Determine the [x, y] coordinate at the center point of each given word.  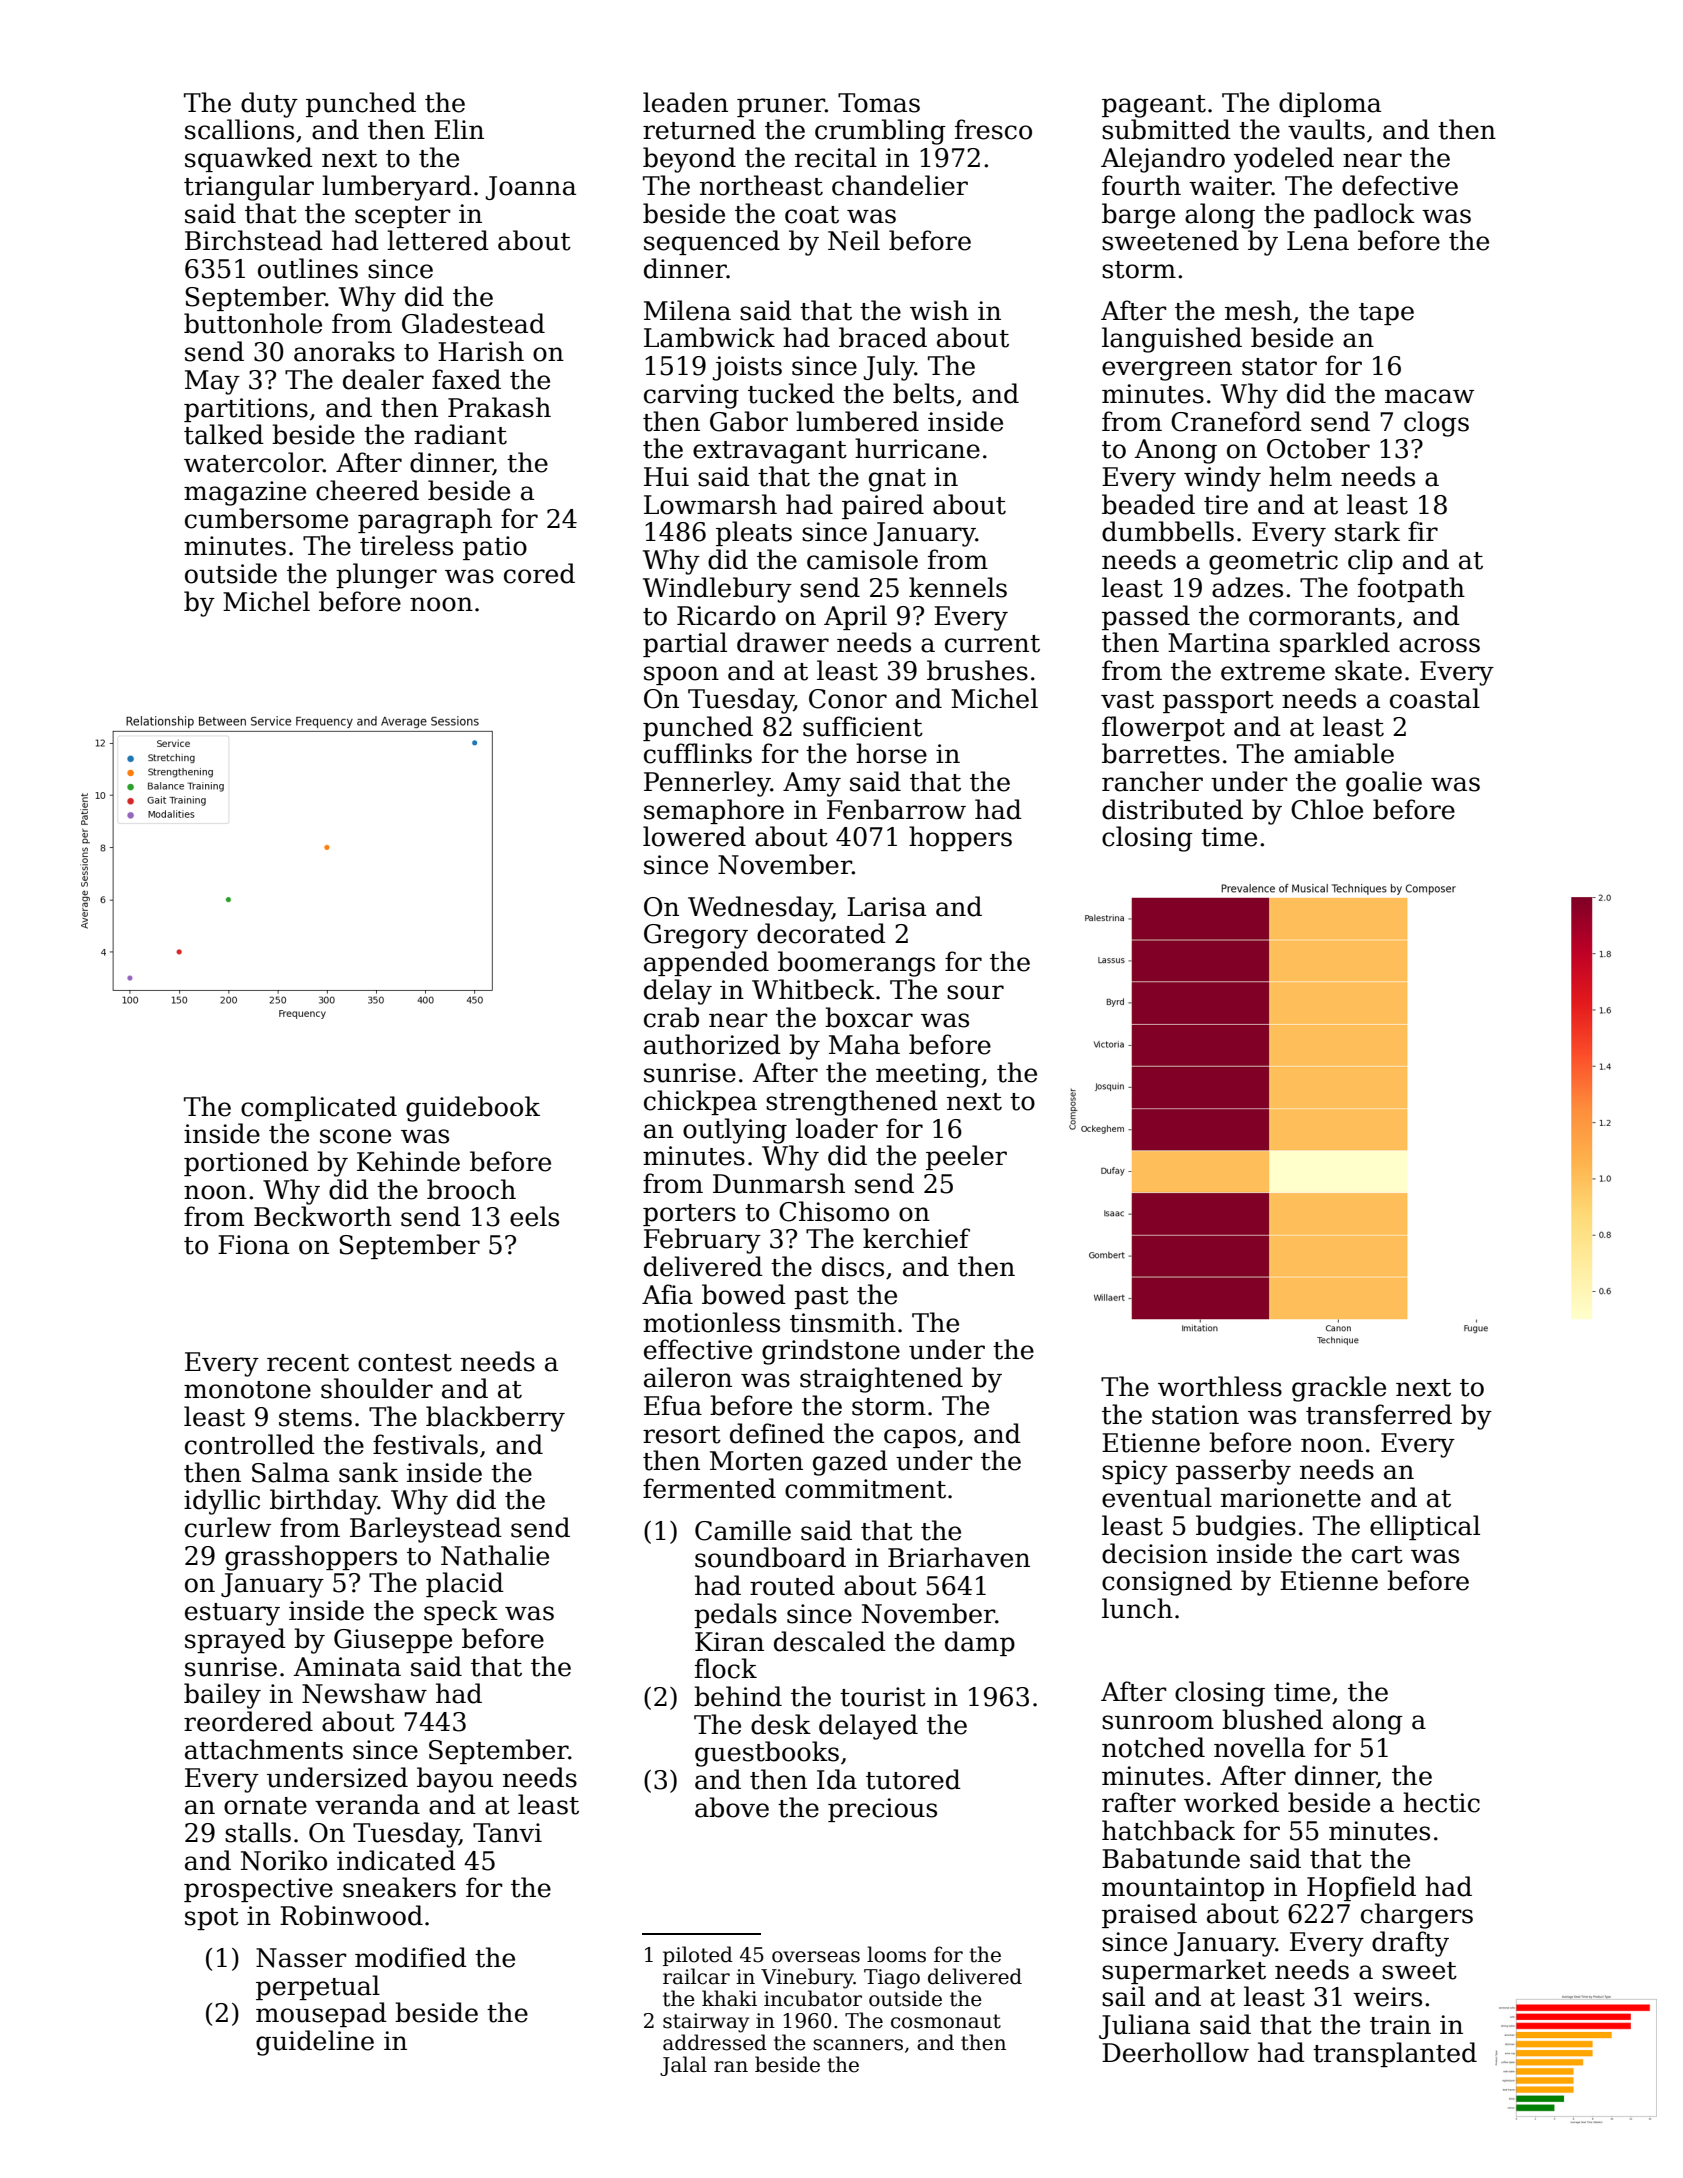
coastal [1435, 698]
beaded [1148, 504]
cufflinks [698, 753]
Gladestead [473, 323]
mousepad [321, 2014]
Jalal [683, 2066]
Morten [756, 1461]
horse [891, 753]
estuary [232, 1614]
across [1439, 645]
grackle [1339, 1389]
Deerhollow [1175, 2052]
